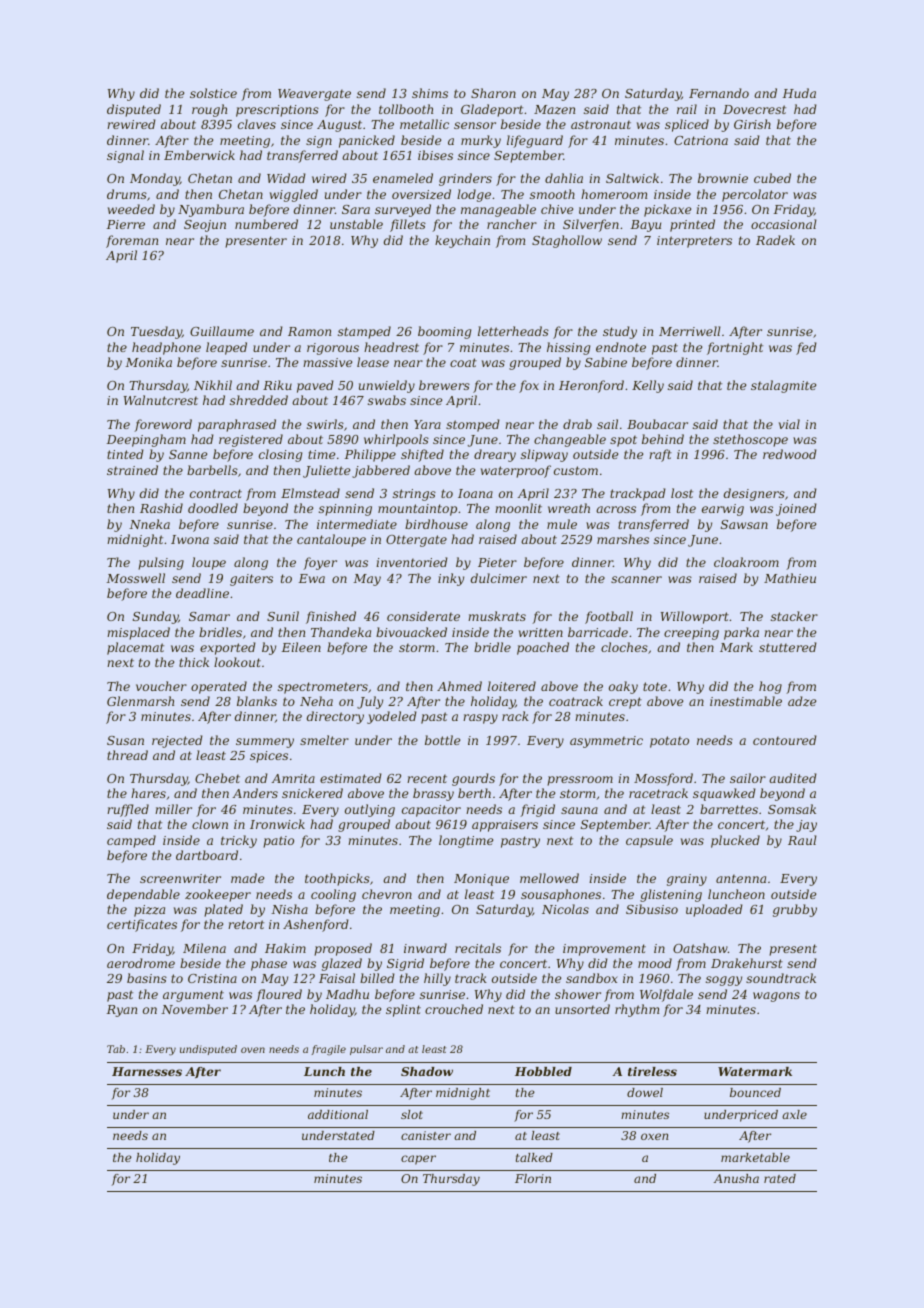 The image size is (924, 1308). I want to click on wagons, so click(776, 997).
